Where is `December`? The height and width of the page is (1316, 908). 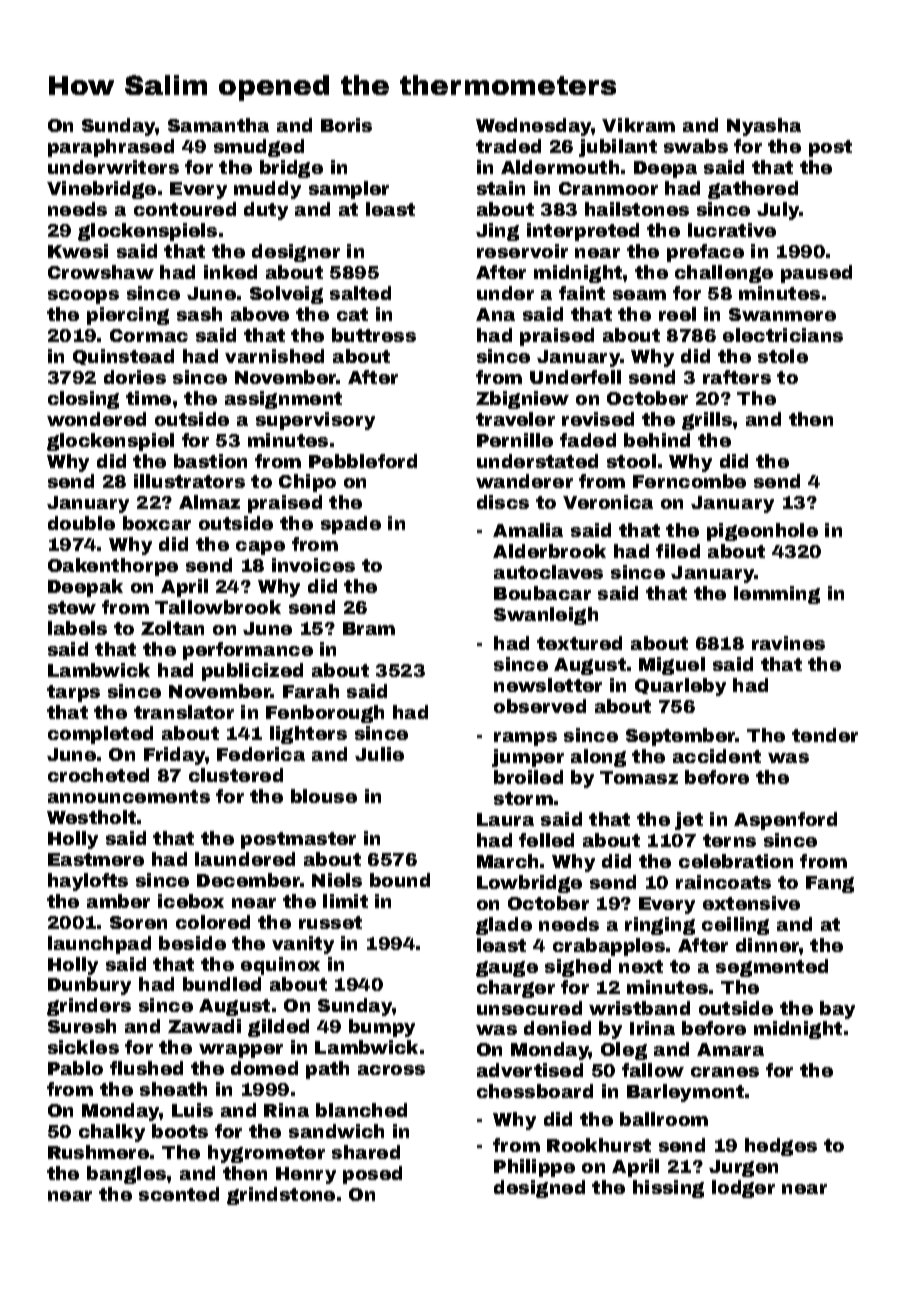
December is located at coordinates (248, 880).
